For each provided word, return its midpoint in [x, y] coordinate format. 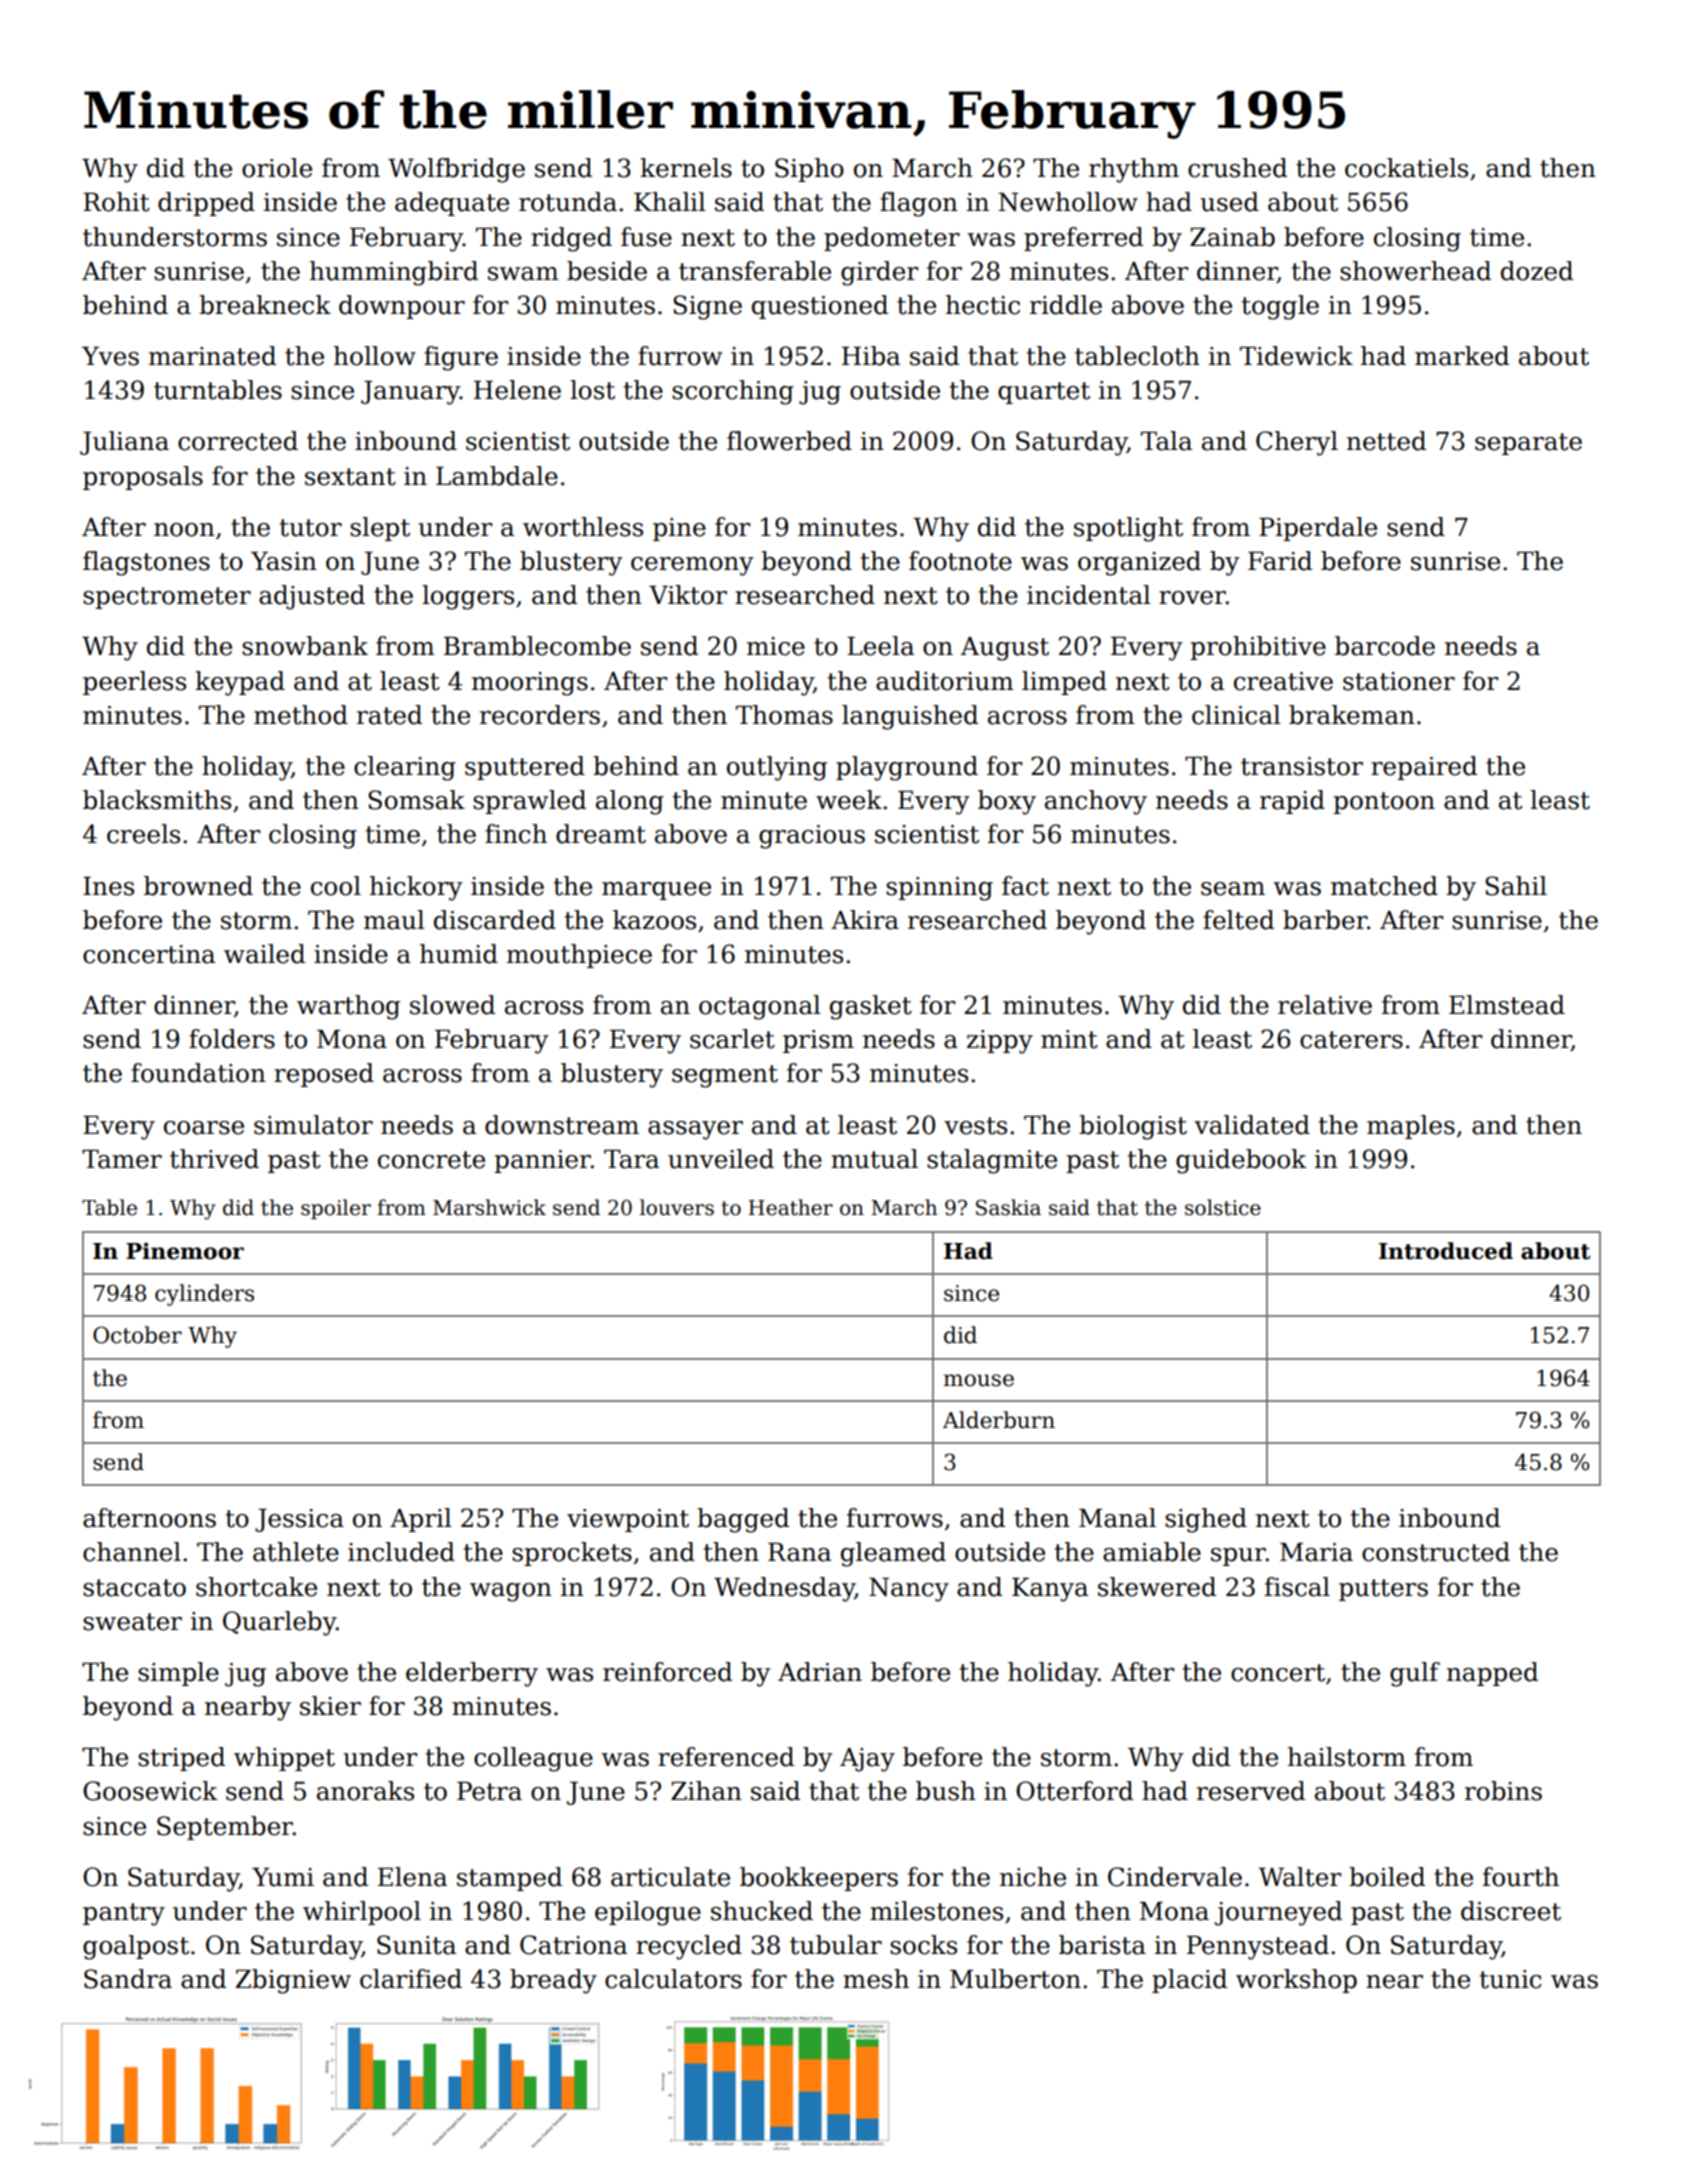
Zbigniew [293, 1981]
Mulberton [1015, 1979]
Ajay [867, 1760]
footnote [960, 561]
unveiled [721, 1159]
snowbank [305, 646]
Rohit [116, 202]
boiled [1387, 1877]
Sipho [809, 170]
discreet [1511, 1911]
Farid [1280, 561]
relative [1325, 1005]
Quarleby [279, 1623]
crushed [1237, 168]
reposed [324, 1075]
